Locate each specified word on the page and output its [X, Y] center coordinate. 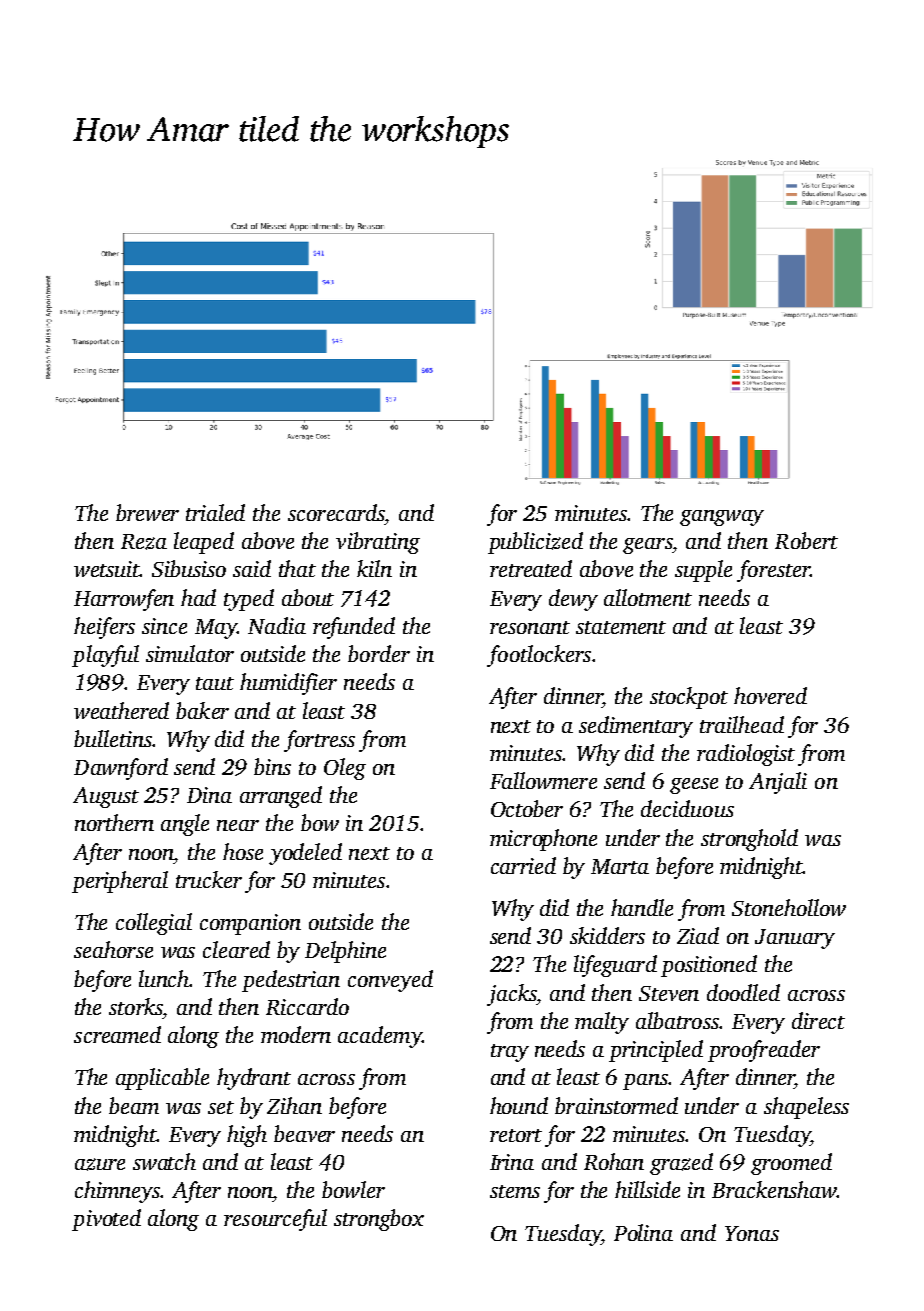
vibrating [378, 543]
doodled [743, 992]
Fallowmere [543, 780]
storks [136, 1006]
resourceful [275, 1220]
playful [105, 656]
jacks [512, 995]
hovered [770, 695]
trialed [215, 512]
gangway [722, 518]
